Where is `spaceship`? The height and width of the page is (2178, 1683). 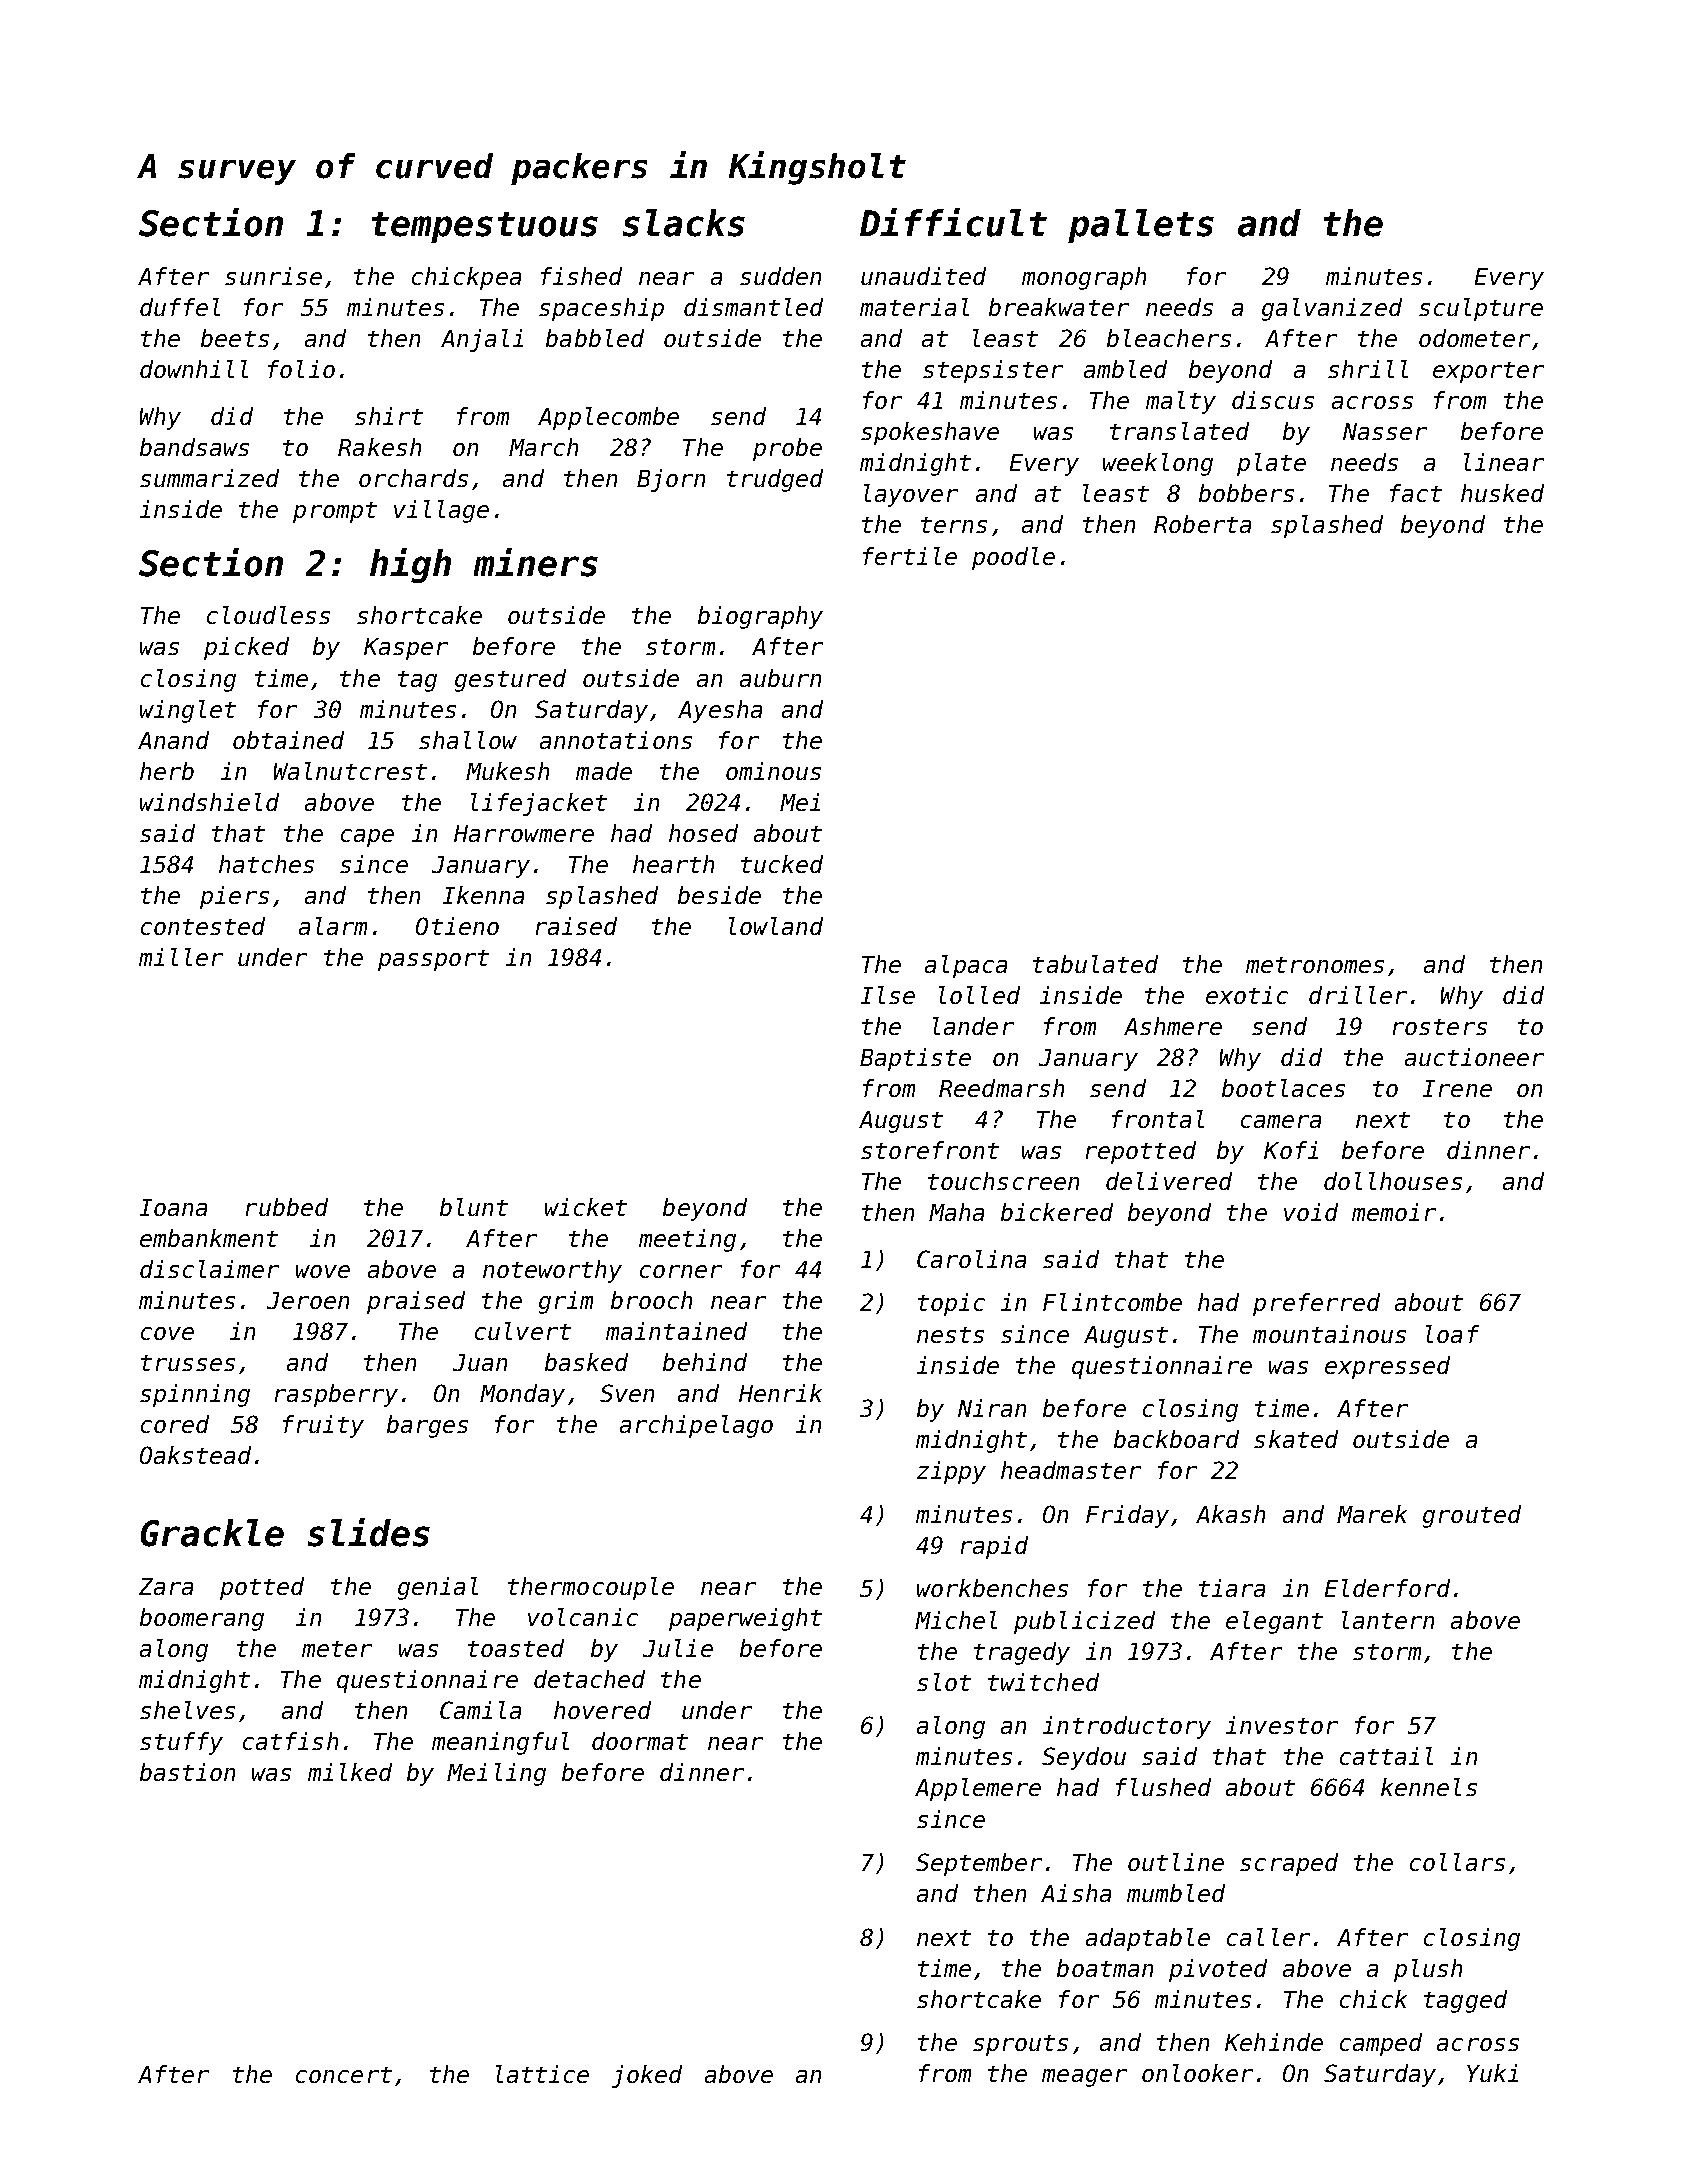 spaceship is located at coordinates (601, 309).
